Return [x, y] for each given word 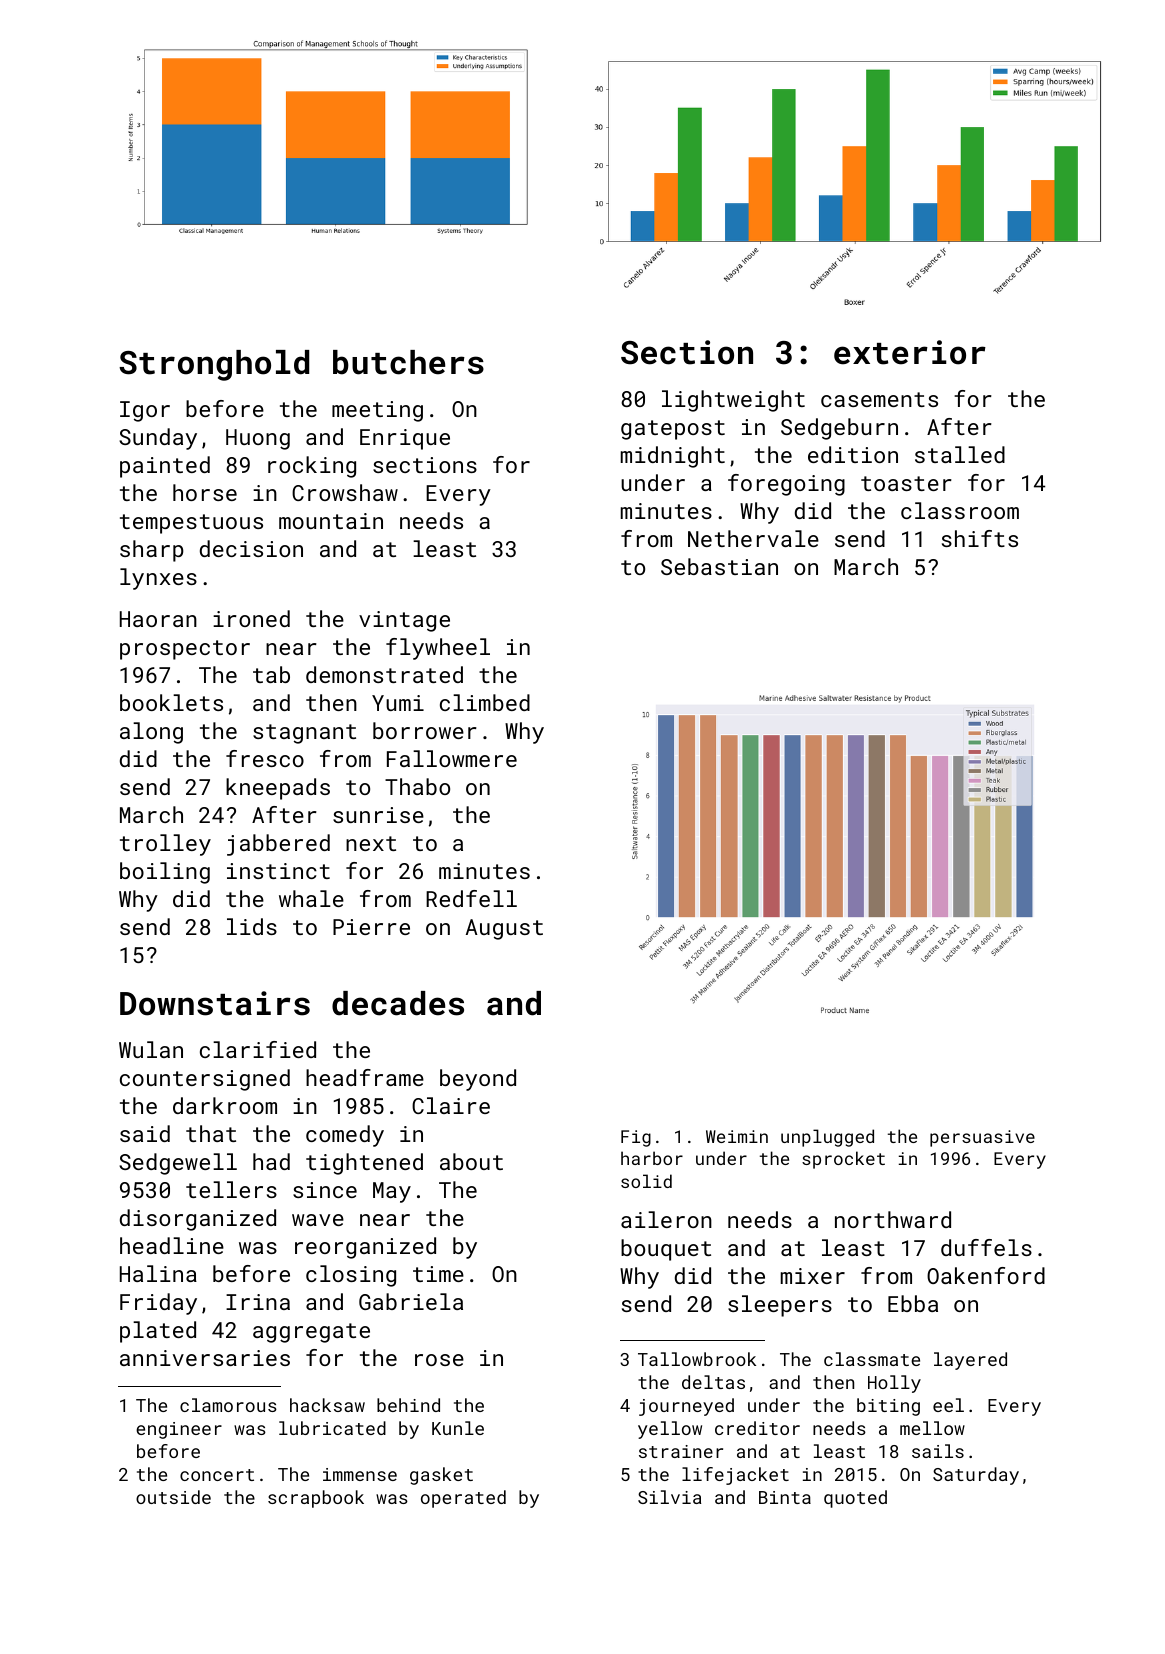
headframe [365, 1077]
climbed [485, 702]
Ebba [913, 1303]
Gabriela [411, 1301]
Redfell [471, 898]
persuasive [982, 1138]
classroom [960, 510]
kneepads [278, 789]
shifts [980, 538]
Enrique [405, 439]
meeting [377, 411]
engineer [179, 1430]
